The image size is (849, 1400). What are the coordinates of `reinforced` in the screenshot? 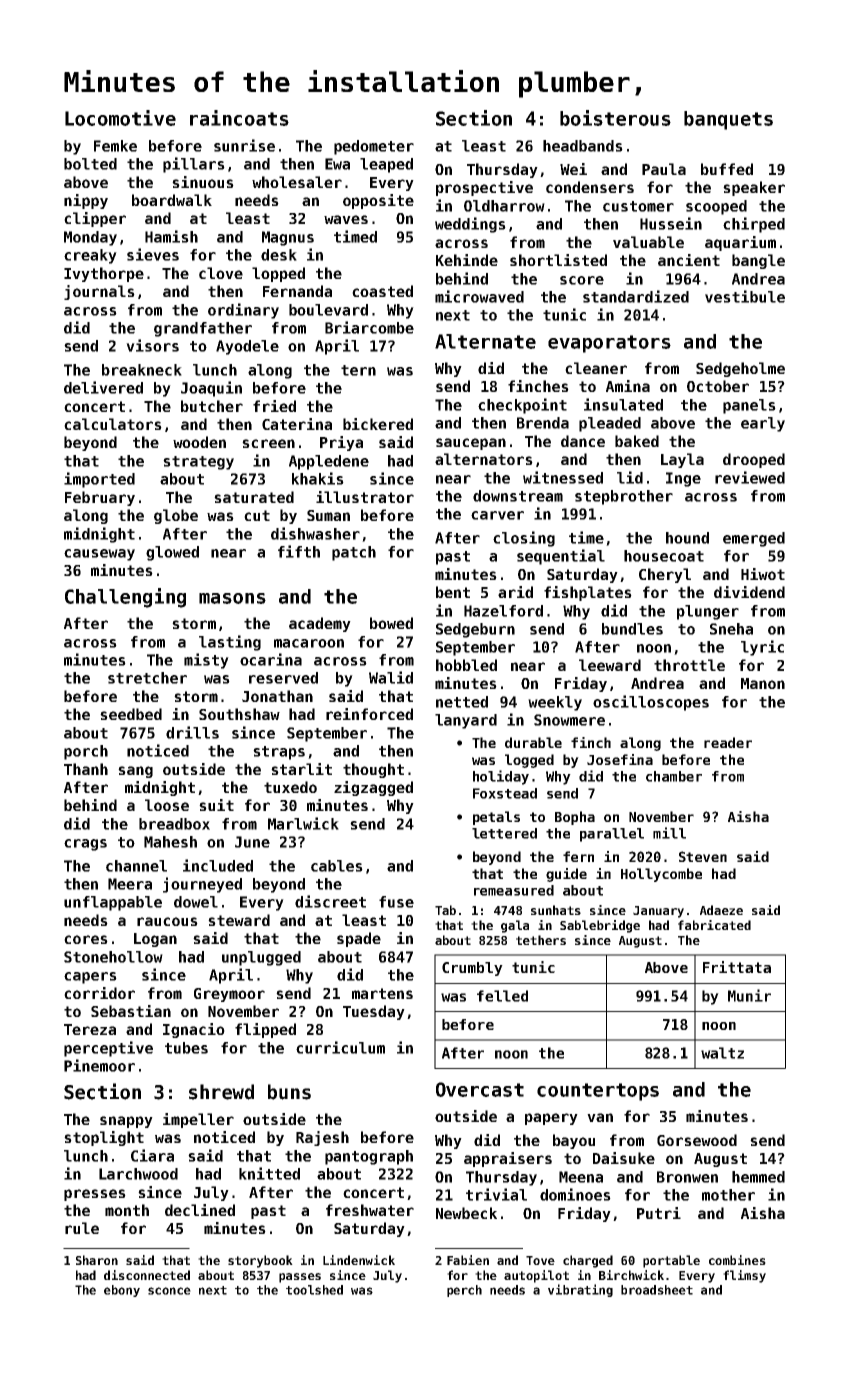 It's located at (369, 714).
